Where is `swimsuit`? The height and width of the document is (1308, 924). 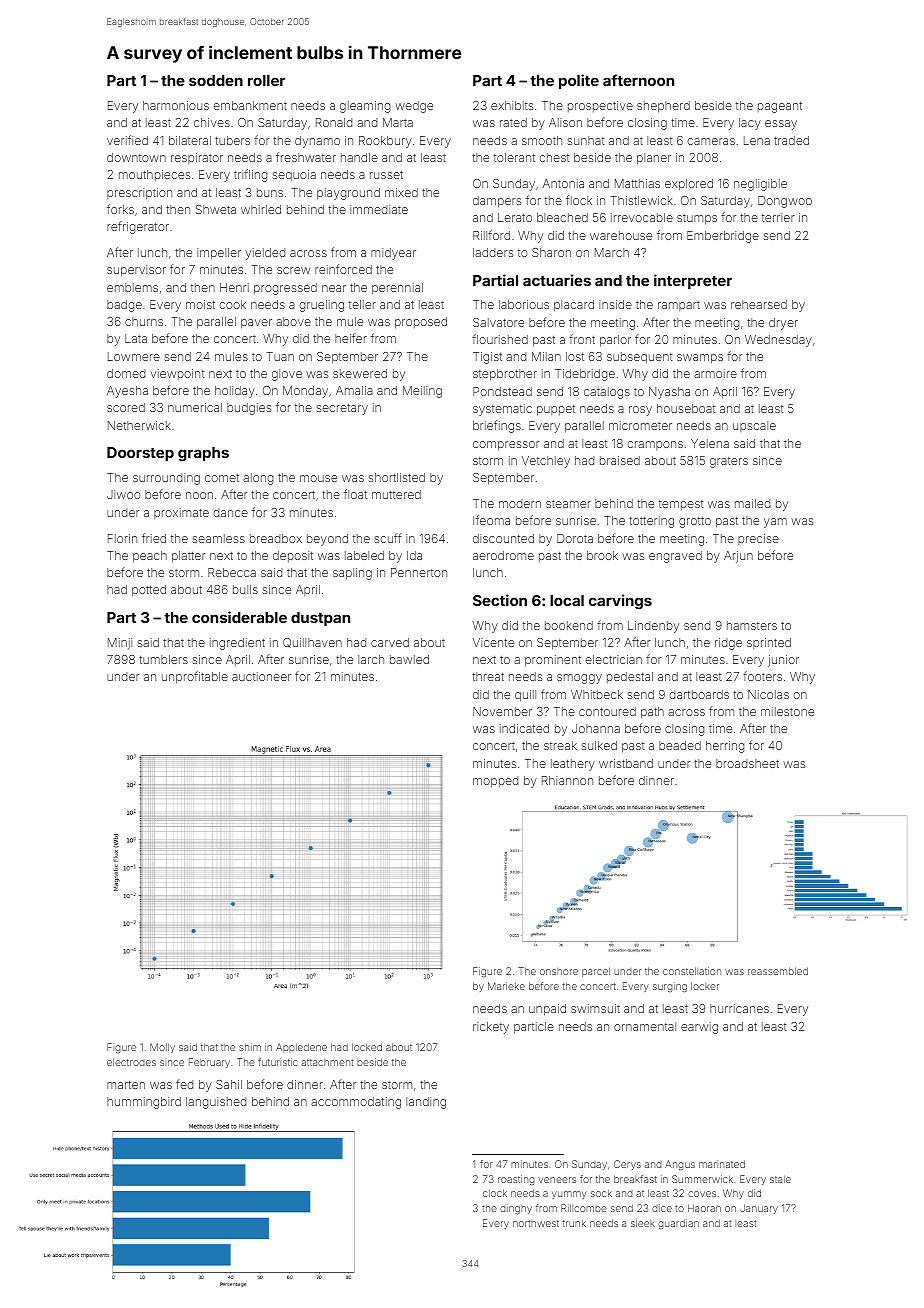 swimsuit is located at coordinates (595, 1008).
